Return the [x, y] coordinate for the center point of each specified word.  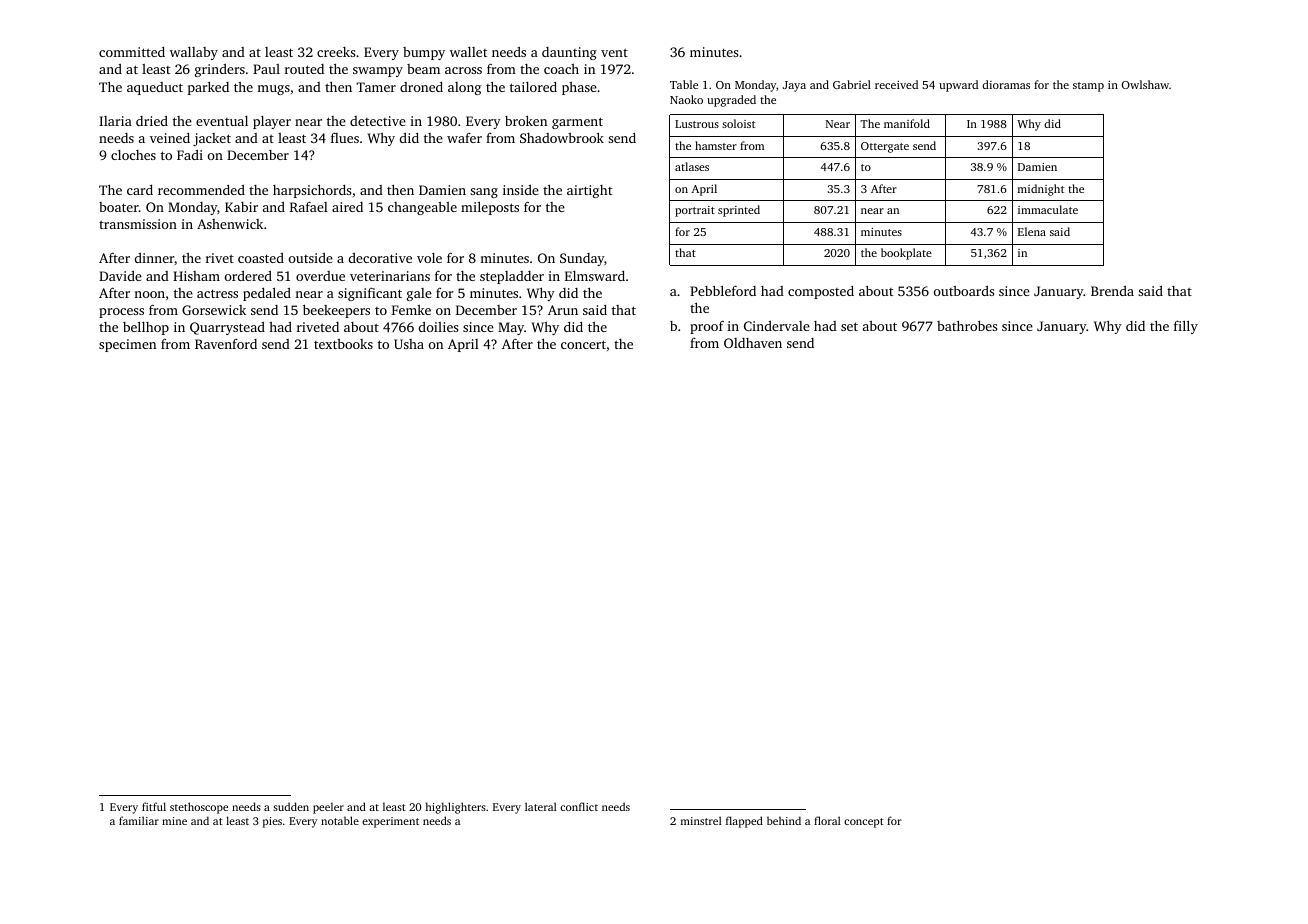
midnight [1041, 190]
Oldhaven [753, 343]
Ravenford [226, 344]
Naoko [686, 99]
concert [583, 344]
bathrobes [967, 325]
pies [272, 822]
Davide [120, 276]
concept [864, 823]
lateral [541, 806]
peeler [328, 808]
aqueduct [155, 88]
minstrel [701, 820]
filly [1186, 327]
